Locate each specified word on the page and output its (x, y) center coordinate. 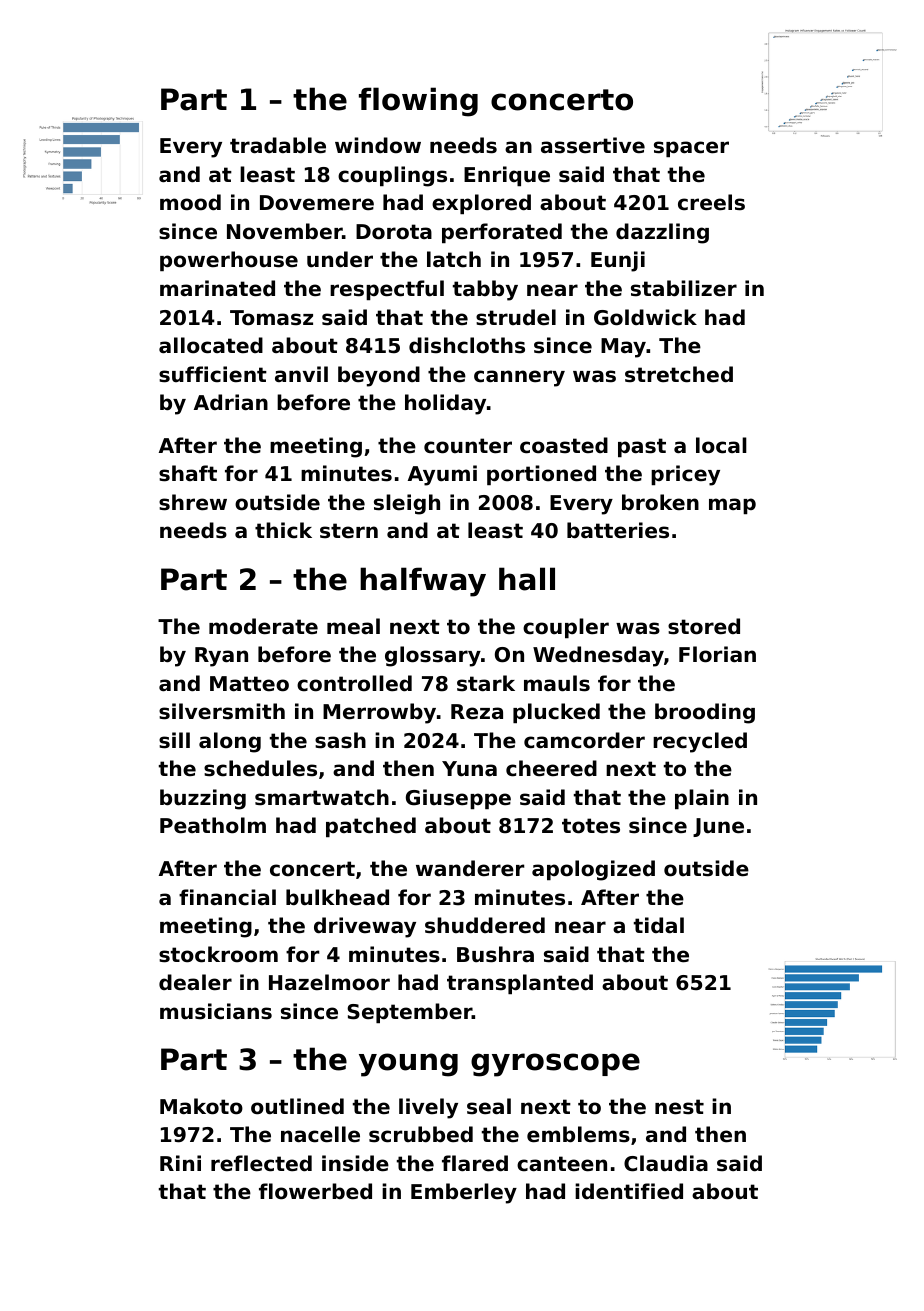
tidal (659, 925)
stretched (679, 374)
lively (428, 1108)
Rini (180, 1163)
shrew (193, 502)
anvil (301, 374)
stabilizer (684, 288)
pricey (685, 475)
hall (527, 579)
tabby (485, 290)
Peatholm (213, 825)
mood (190, 202)
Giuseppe (458, 799)
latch (454, 259)
